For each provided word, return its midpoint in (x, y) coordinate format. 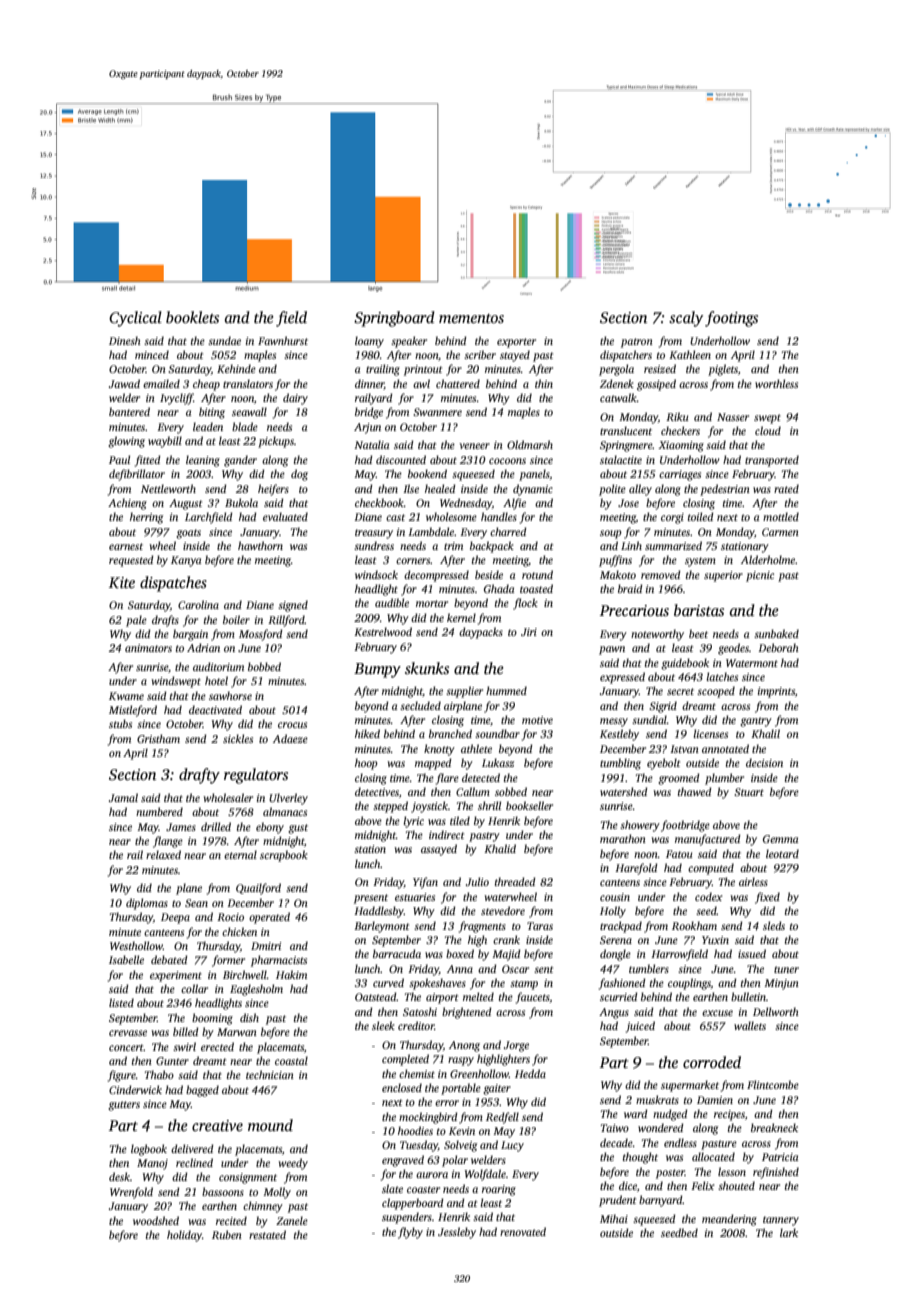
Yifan (425, 883)
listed (121, 1002)
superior (723, 576)
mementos (471, 318)
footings (731, 319)
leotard (782, 853)
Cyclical (135, 319)
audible (392, 602)
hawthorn (260, 545)
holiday (184, 1236)
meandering (729, 1220)
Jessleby (457, 1233)
